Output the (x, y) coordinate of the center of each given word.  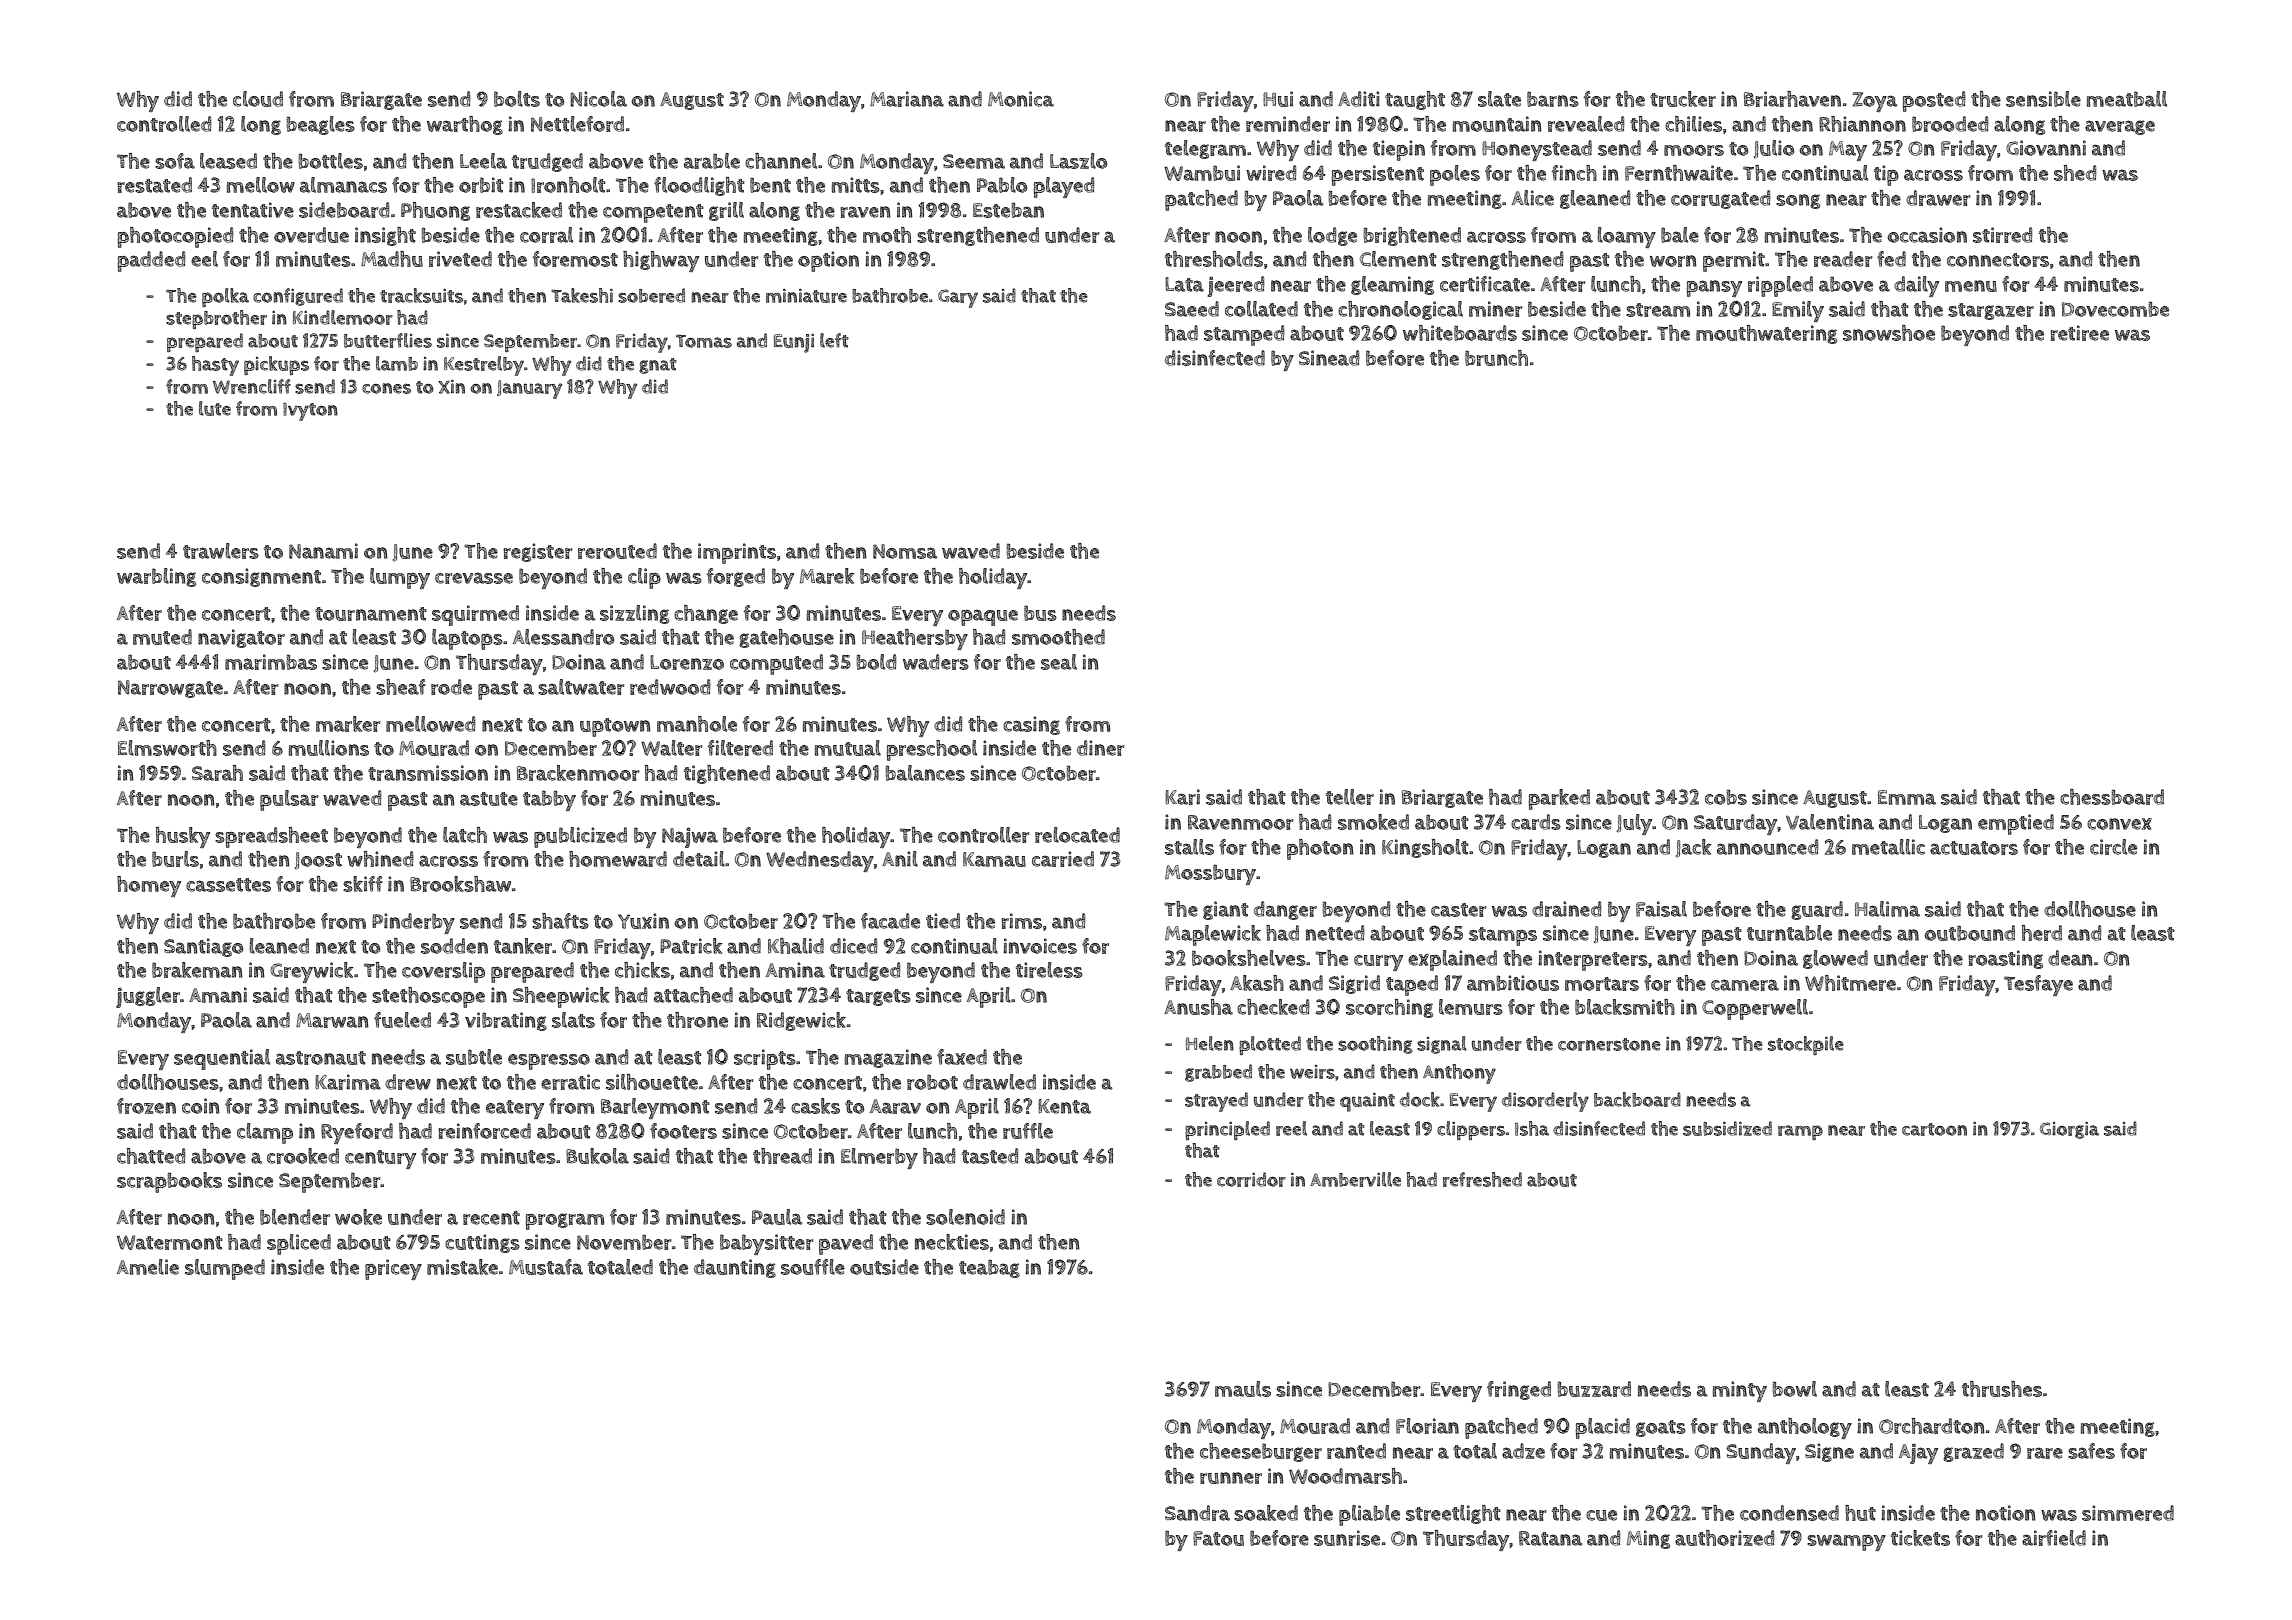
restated (154, 185)
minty (1740, 1391)
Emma (1907, 797)
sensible (2043, 99)
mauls (1243, 1389)
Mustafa (546, 1267)
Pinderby (413, 923)
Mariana (907, 99)
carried (1063, 859)
